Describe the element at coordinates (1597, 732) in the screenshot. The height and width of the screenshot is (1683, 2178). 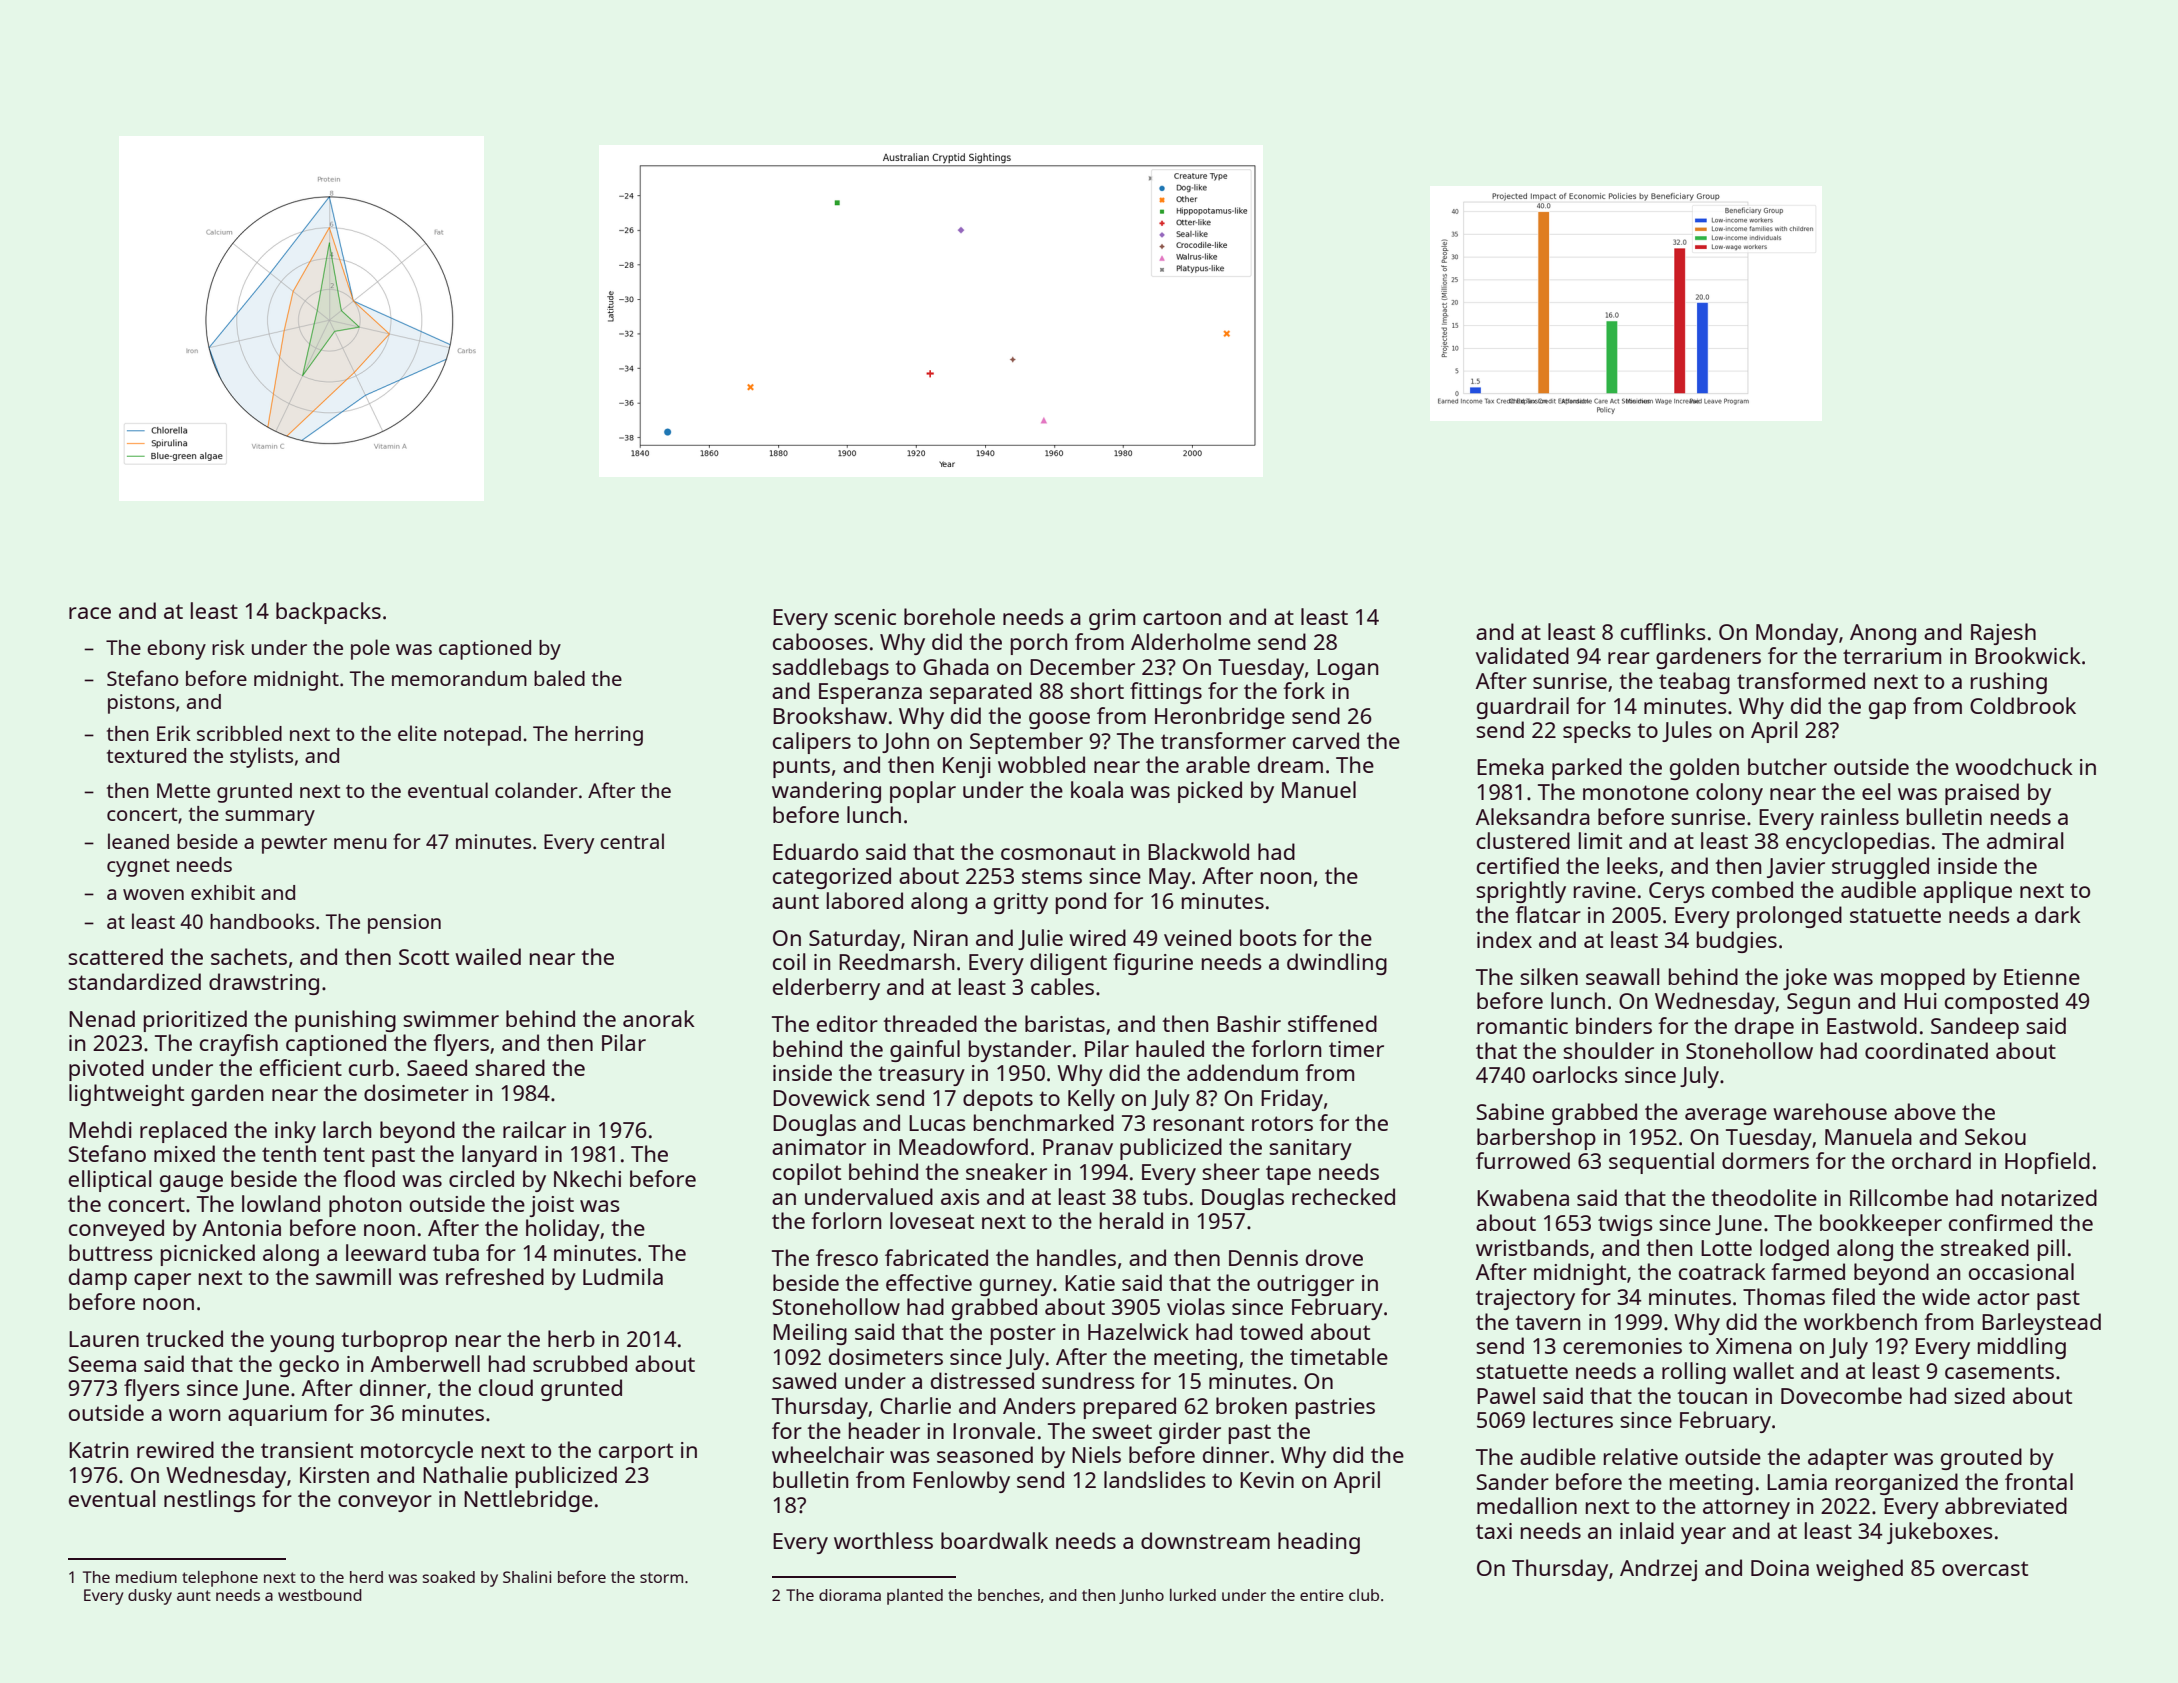
I see `specks` at that location.
